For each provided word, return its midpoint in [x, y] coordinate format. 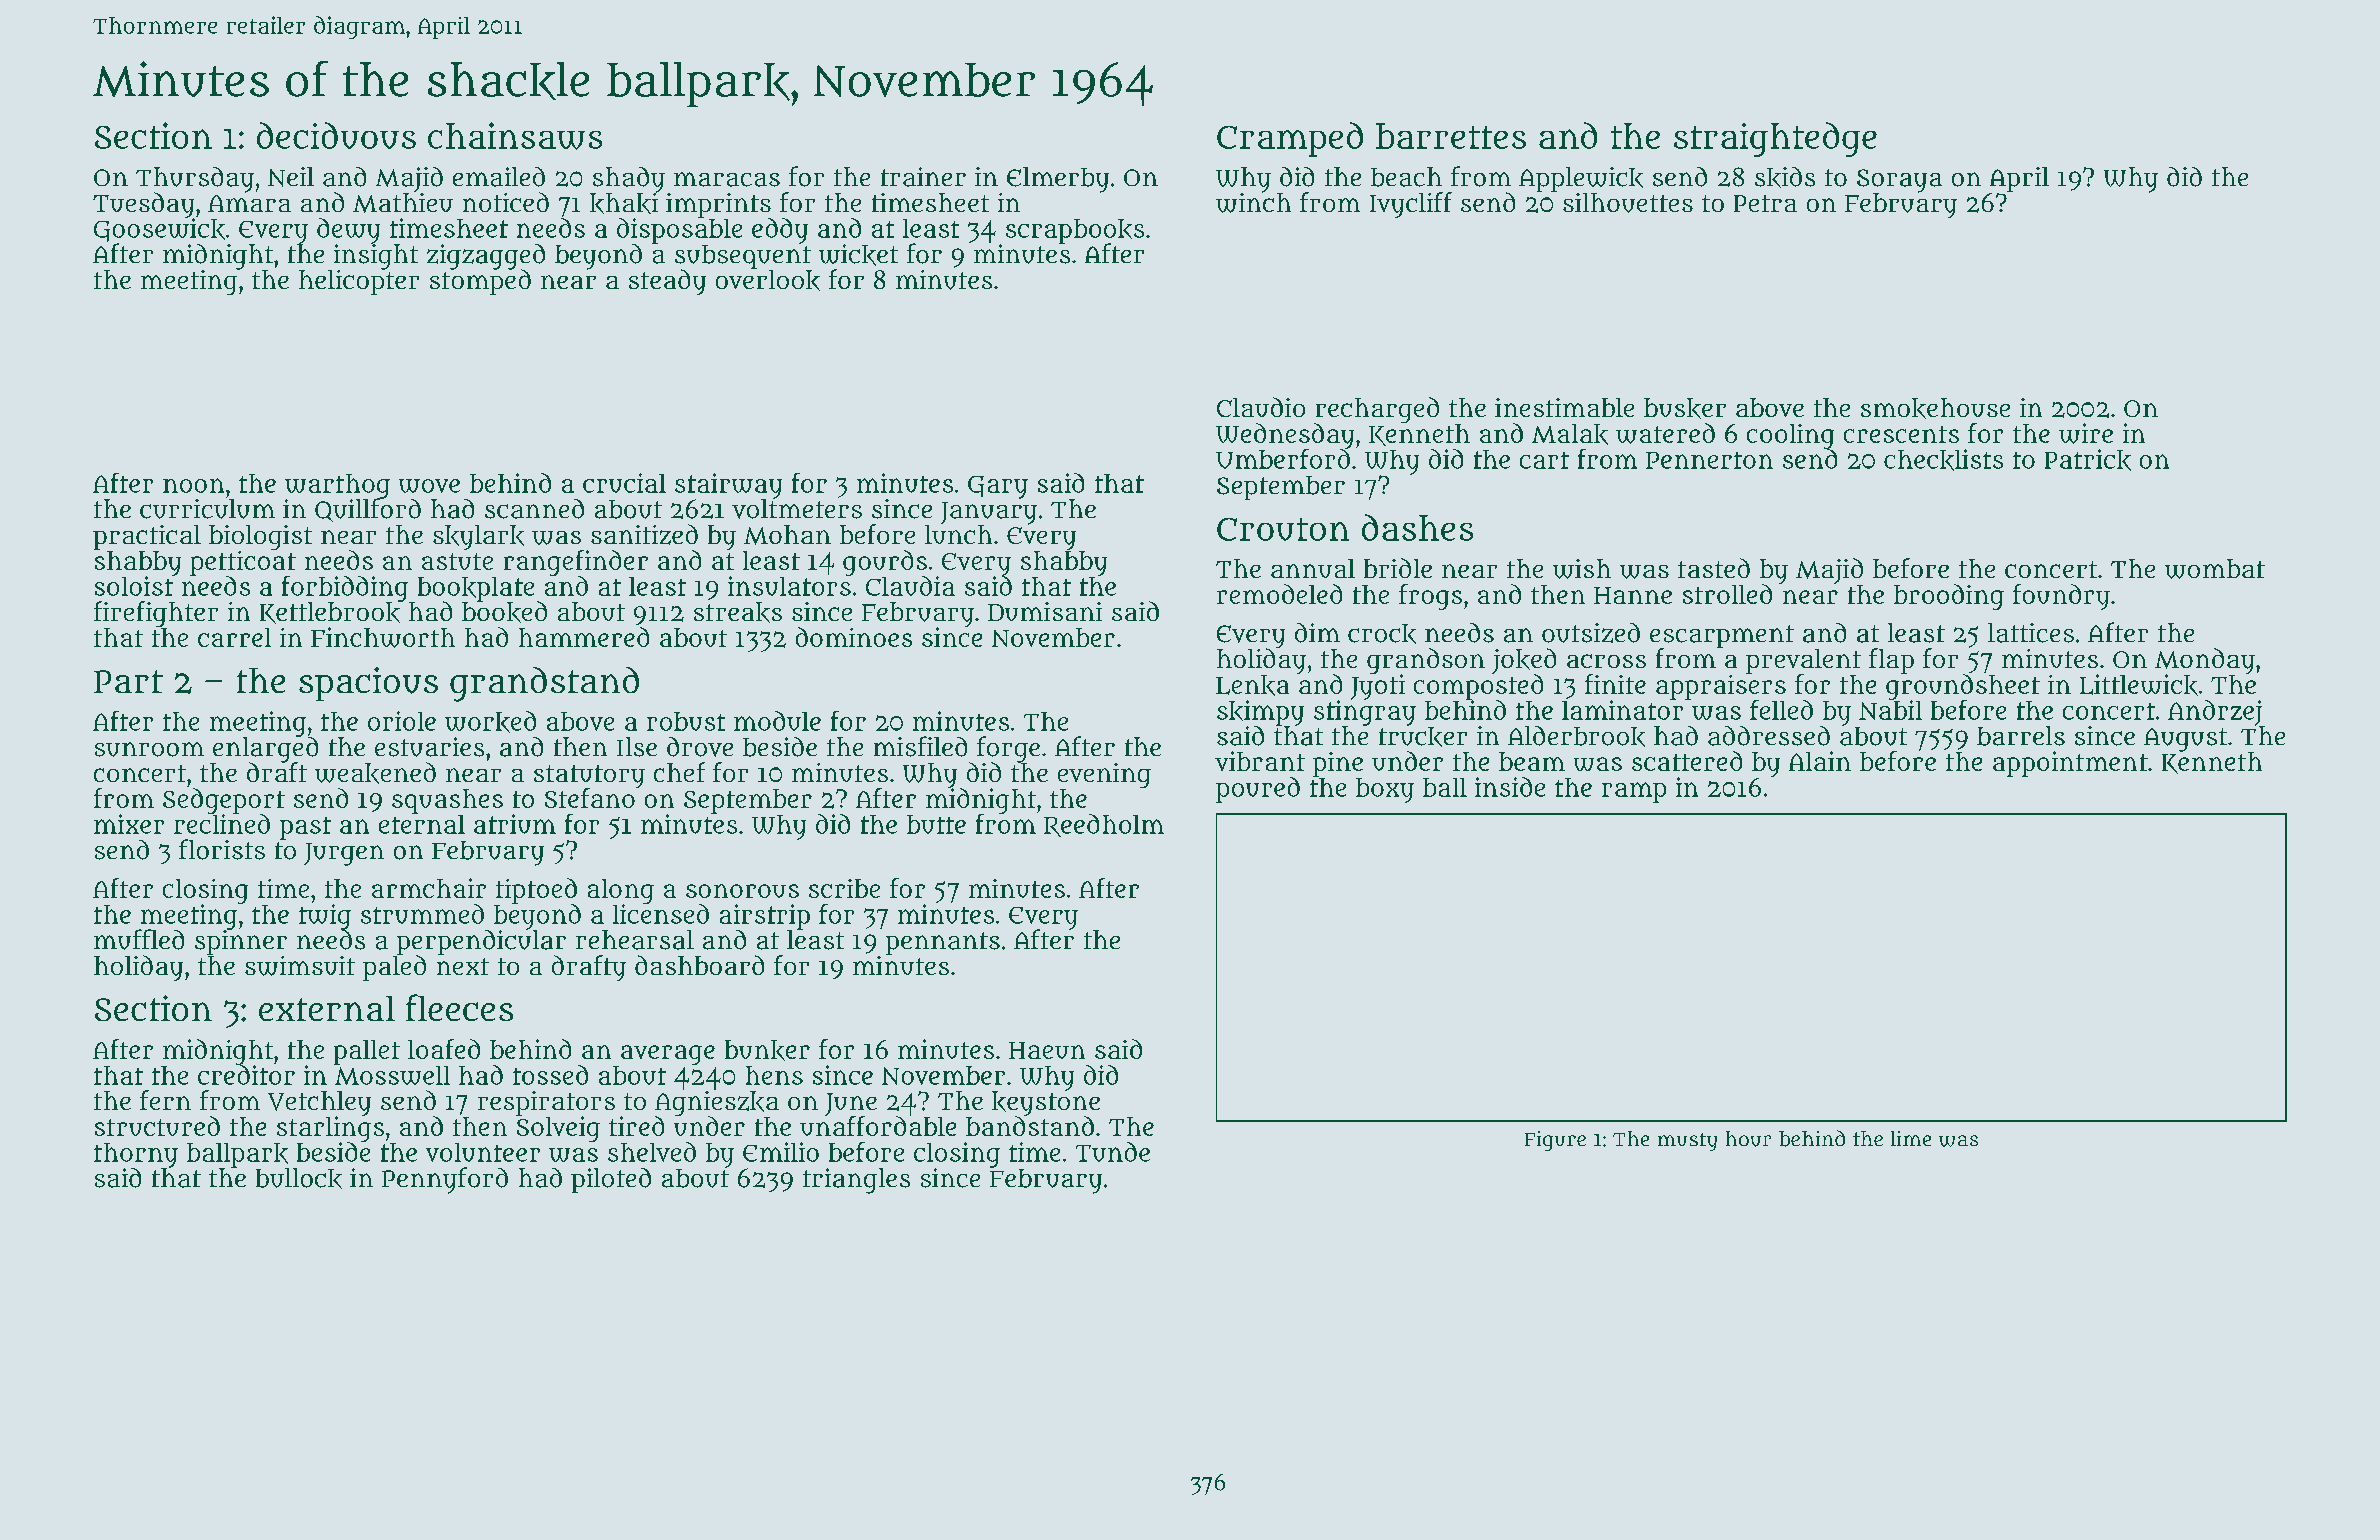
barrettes [1451, 136]
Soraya [1899, 181]
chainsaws [515, 136]
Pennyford [445, 1180]
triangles [856, 1181]
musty [1687, 1142]
